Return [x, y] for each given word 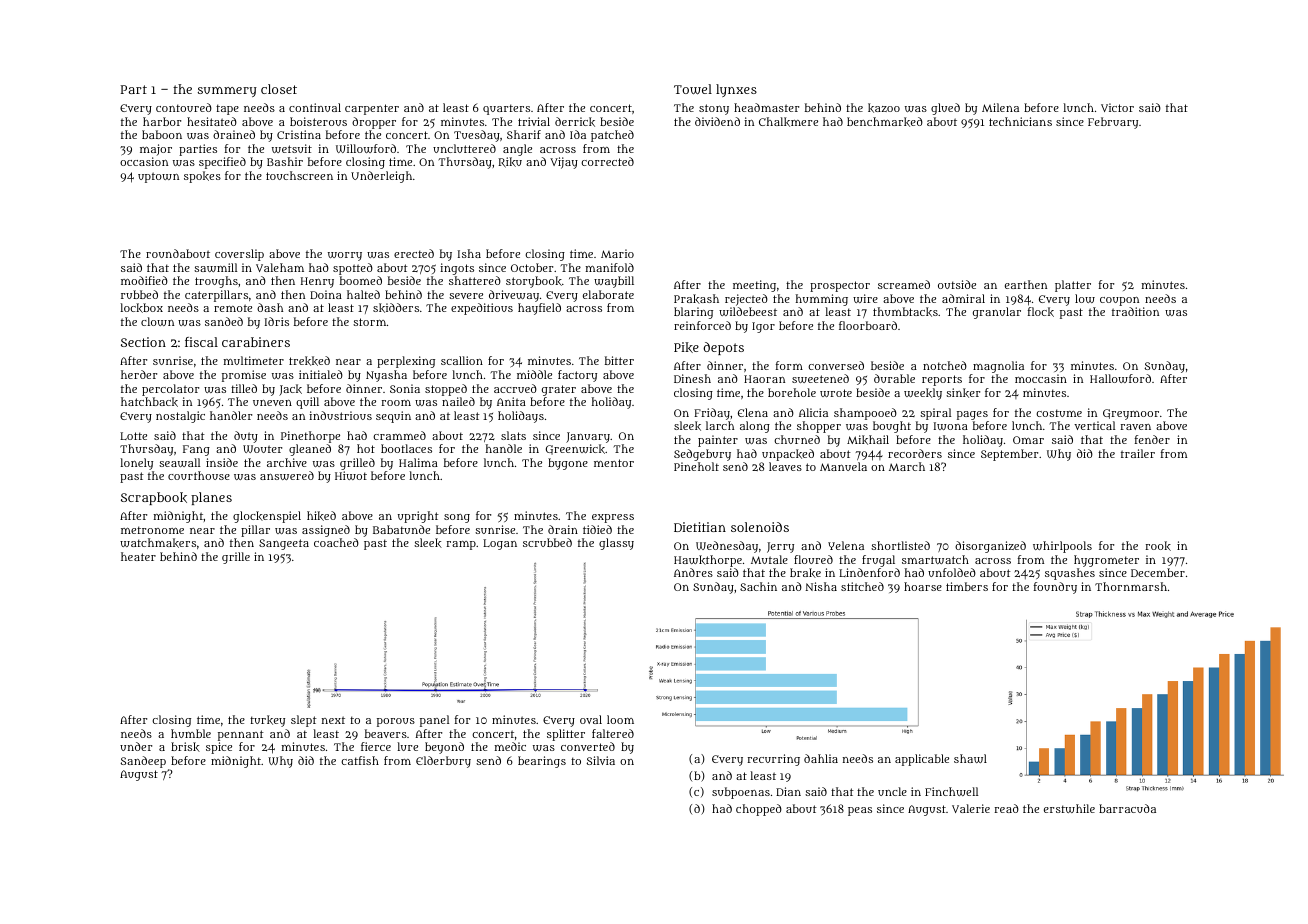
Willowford [366, 148]
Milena [1000, 107]
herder [139, 374]
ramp [461, 545]
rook [1158, 546]
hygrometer [1106, 561]
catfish [360, 760]
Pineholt [696, 466]
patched [612, 136]
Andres [693, 572]
